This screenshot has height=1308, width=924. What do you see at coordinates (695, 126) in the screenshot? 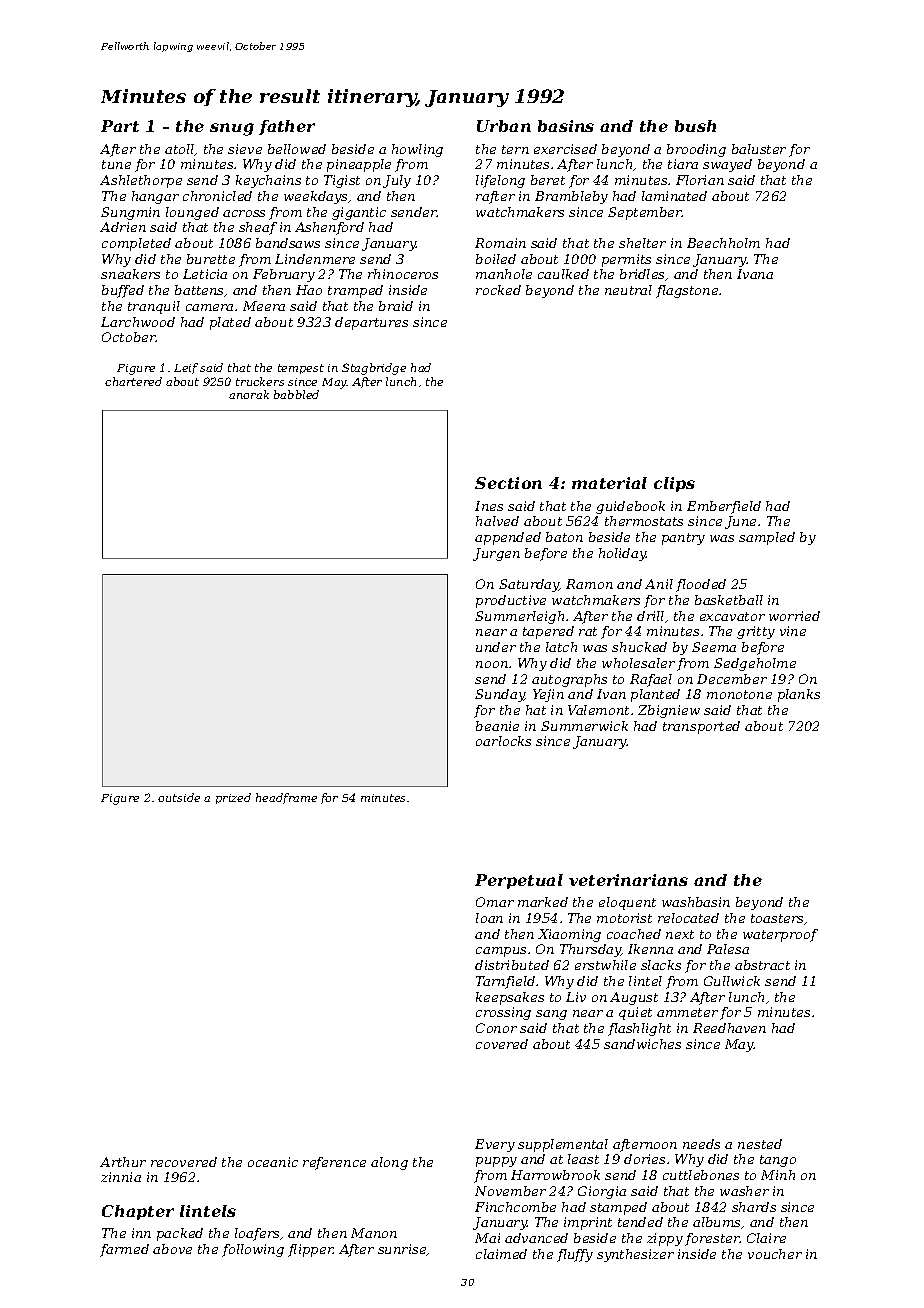
I see `bush` at bounding box center [695, 126].
